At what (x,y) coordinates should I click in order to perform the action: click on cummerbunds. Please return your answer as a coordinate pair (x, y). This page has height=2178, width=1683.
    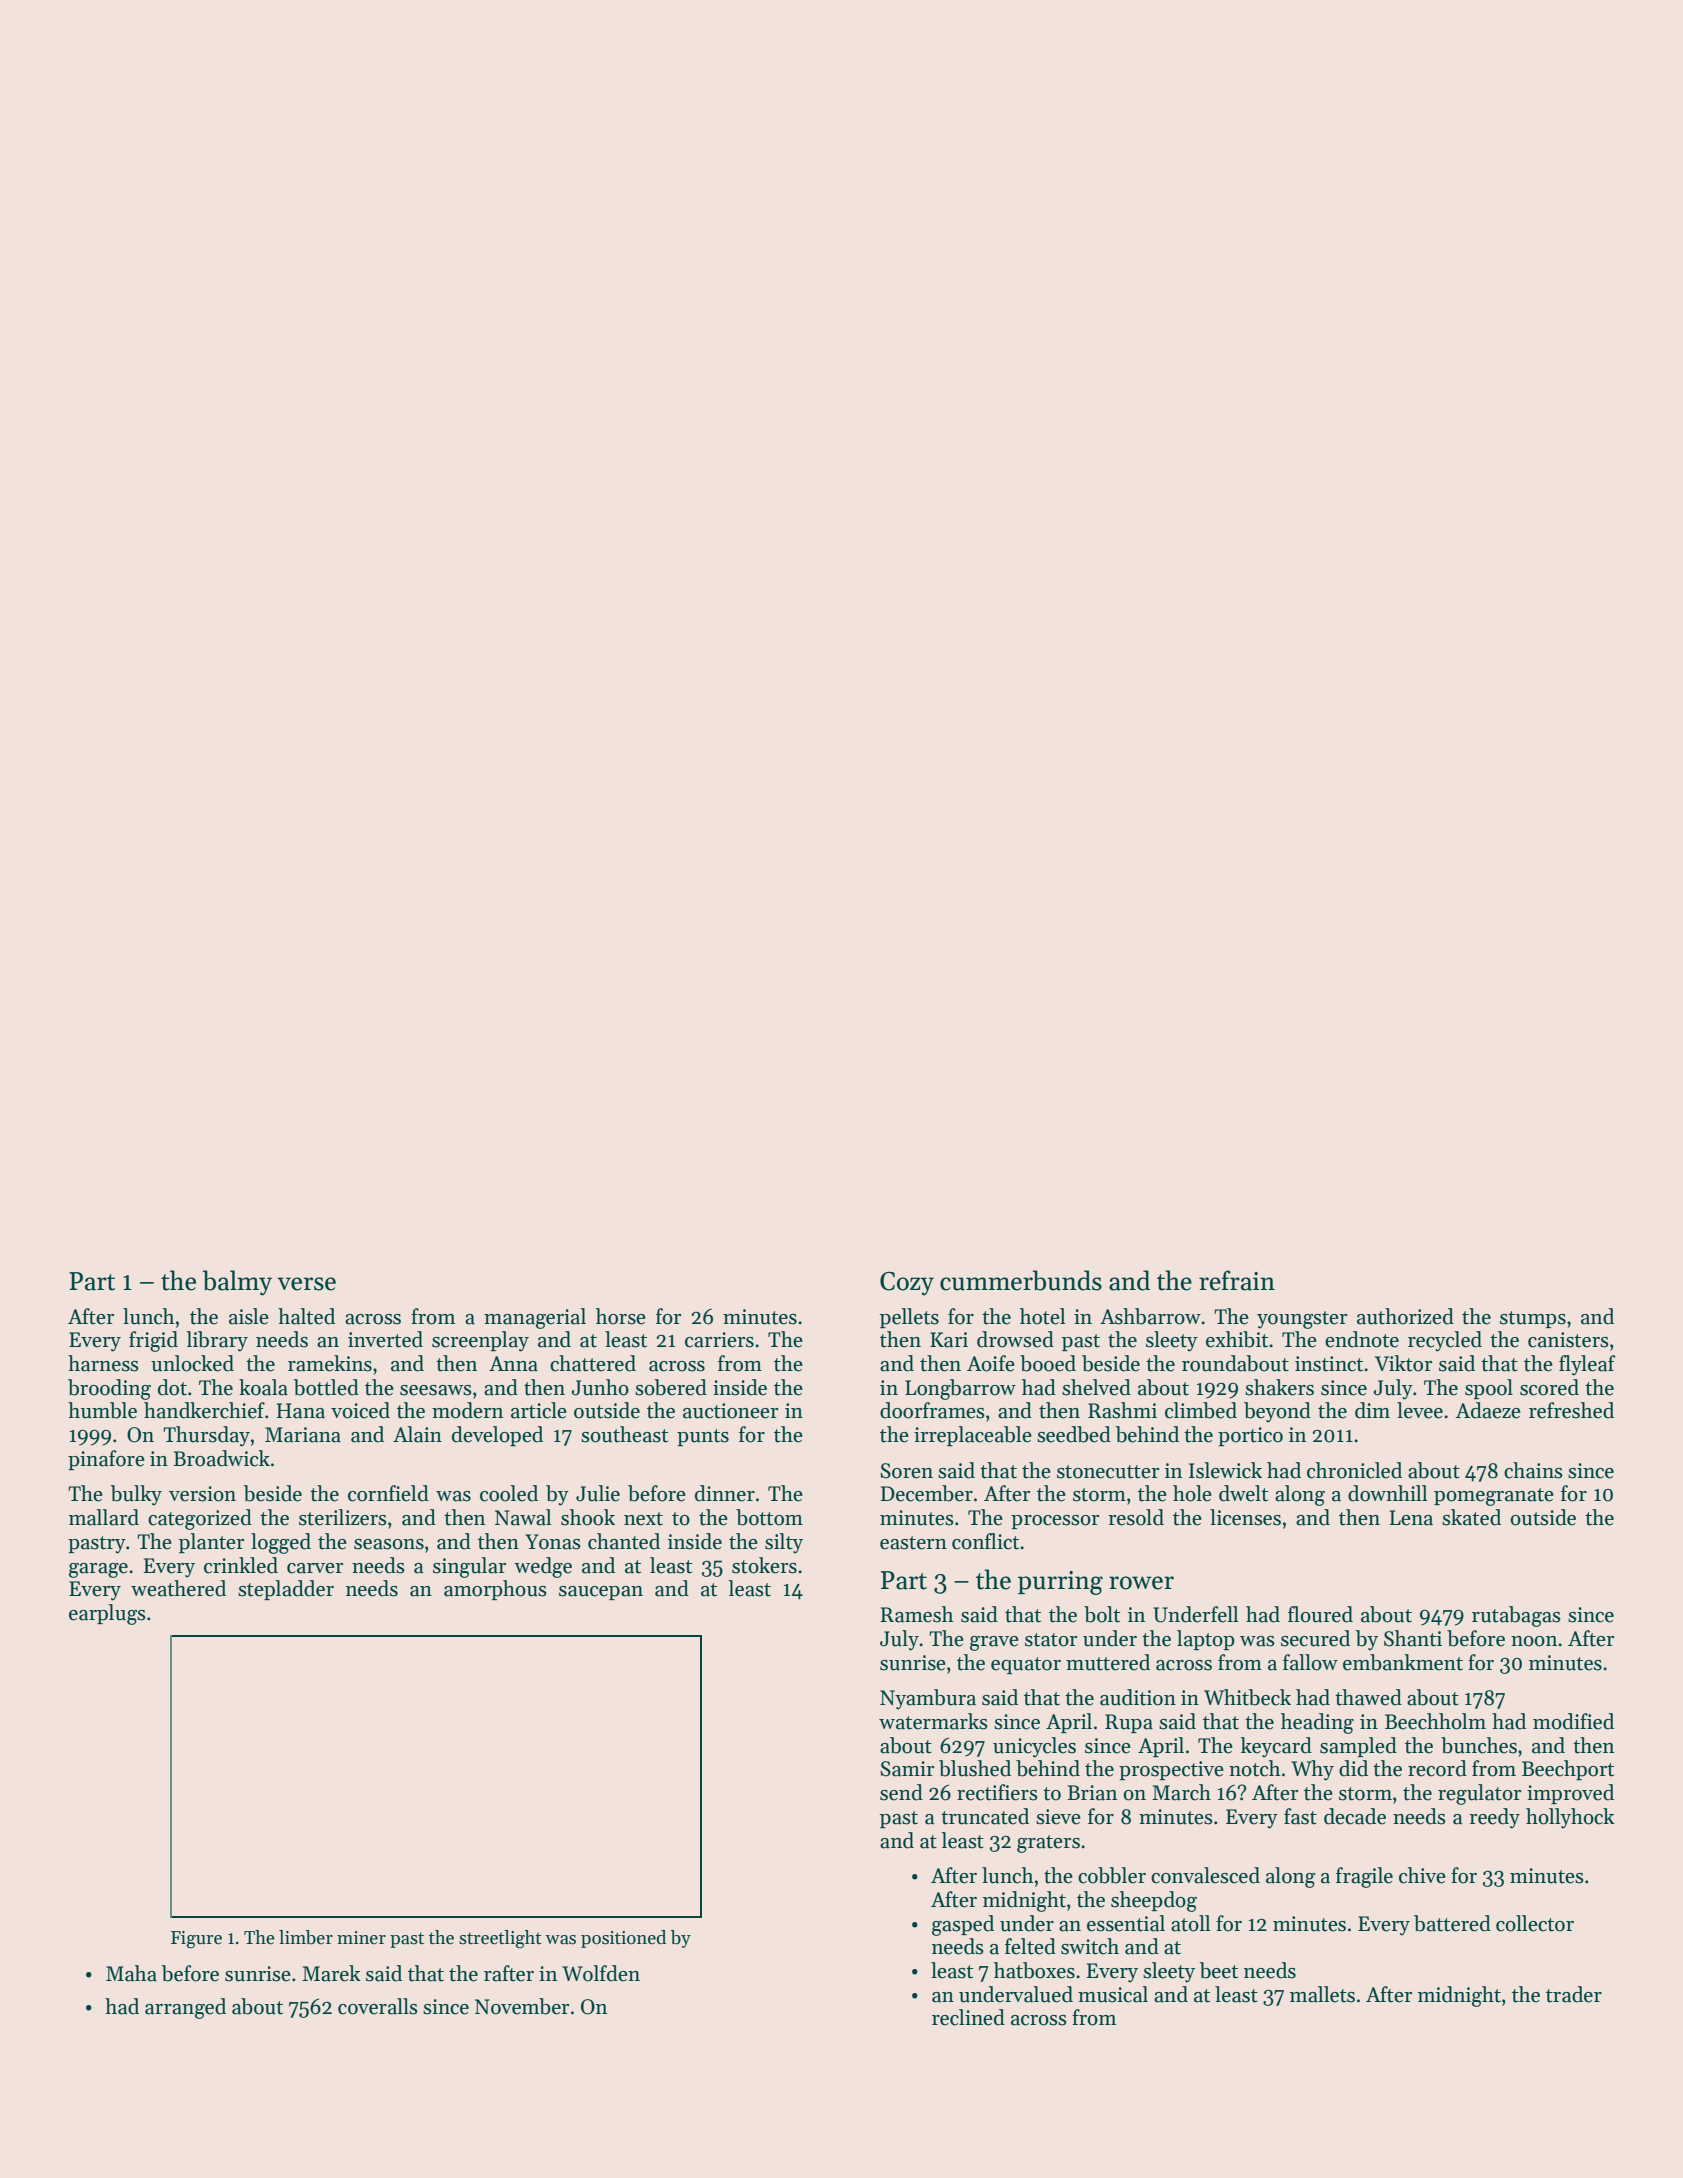
    Looking at the image, I should click on (1021, 1280).
